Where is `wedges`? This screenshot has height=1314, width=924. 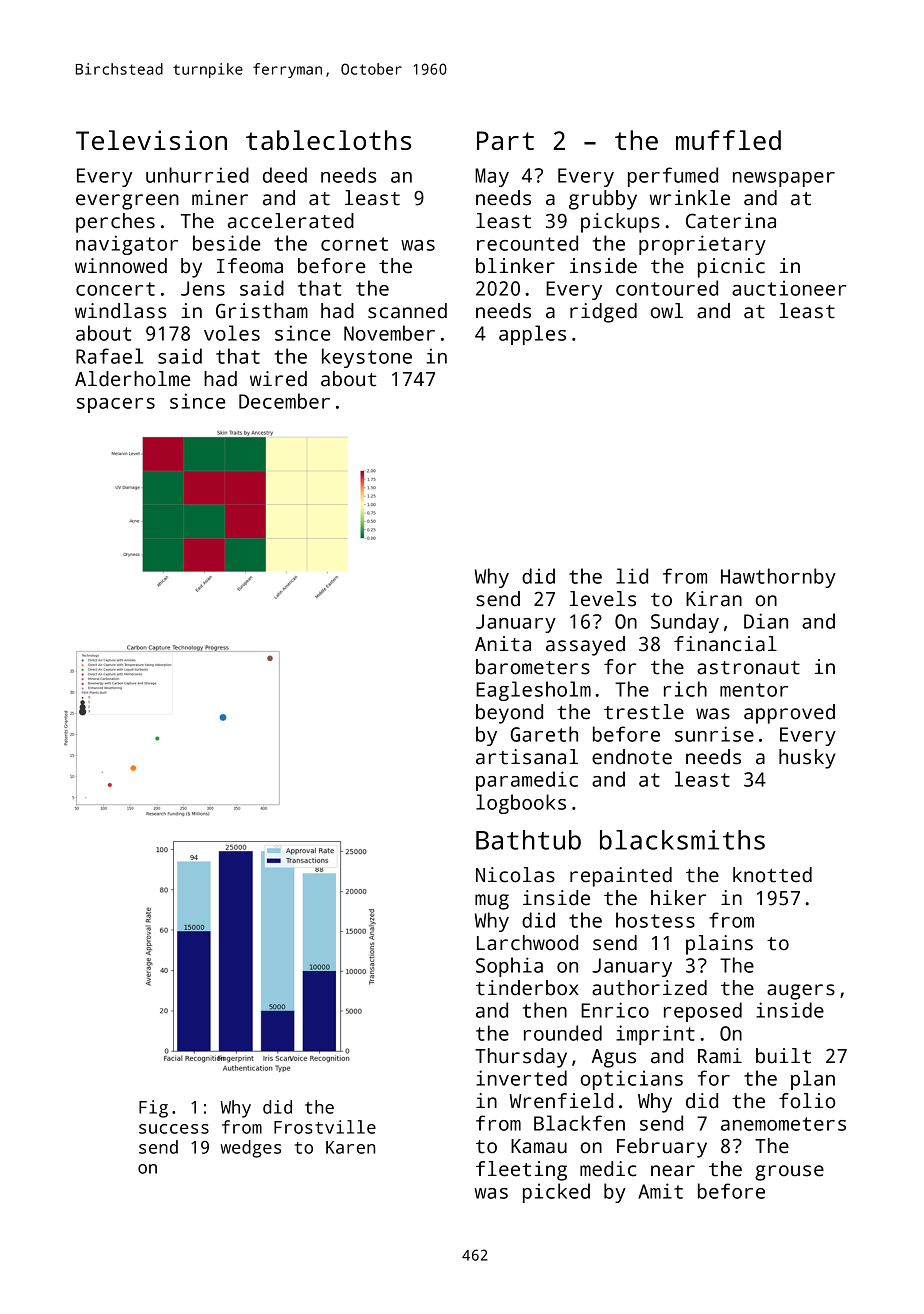
wedges is located at coordinates (251, 1149).
